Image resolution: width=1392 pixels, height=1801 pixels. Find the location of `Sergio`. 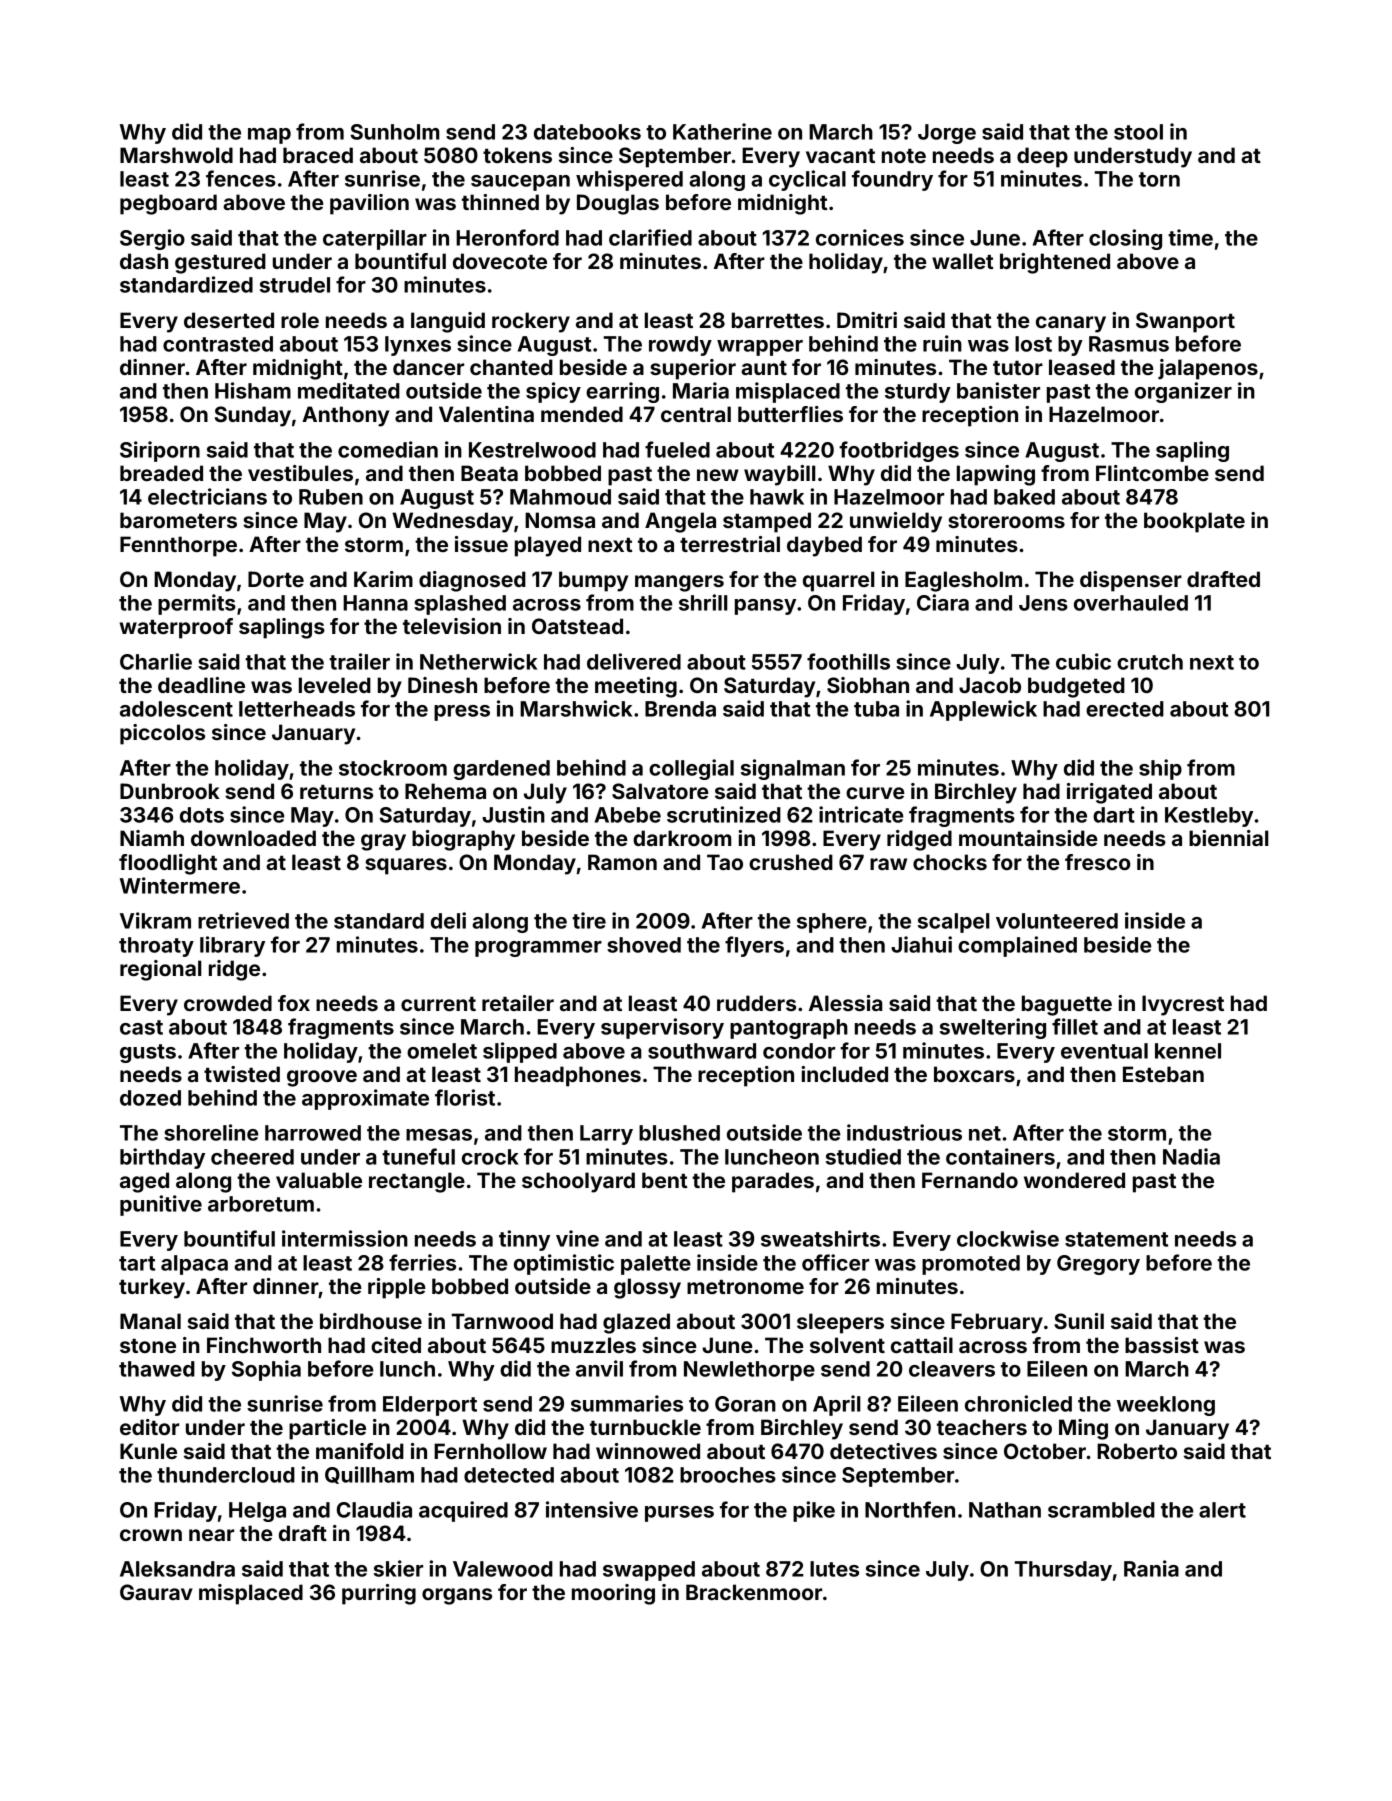

Sergio is located at coordinates (152, 239).
